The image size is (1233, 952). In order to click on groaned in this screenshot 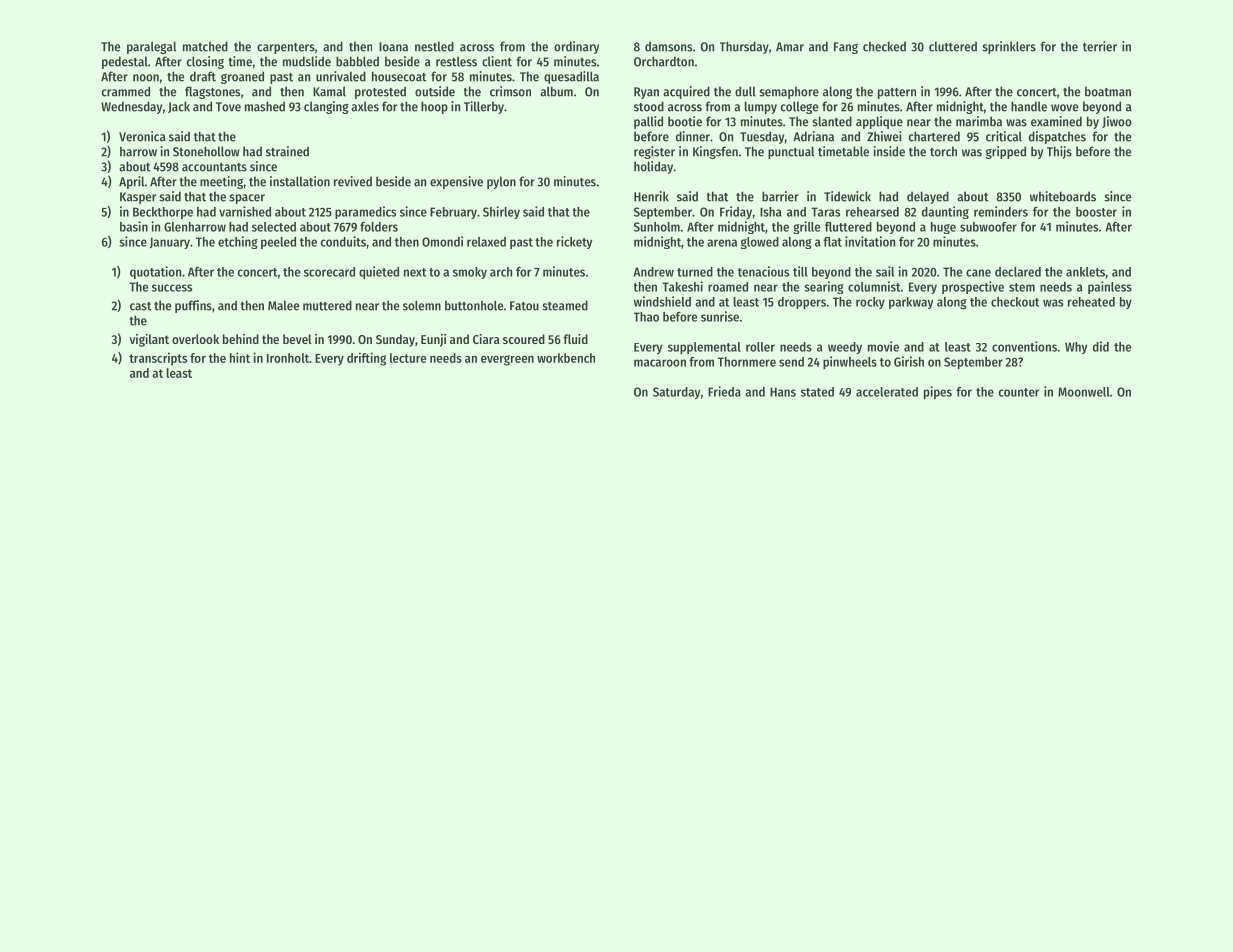, I will do `click(242, 77)`.
